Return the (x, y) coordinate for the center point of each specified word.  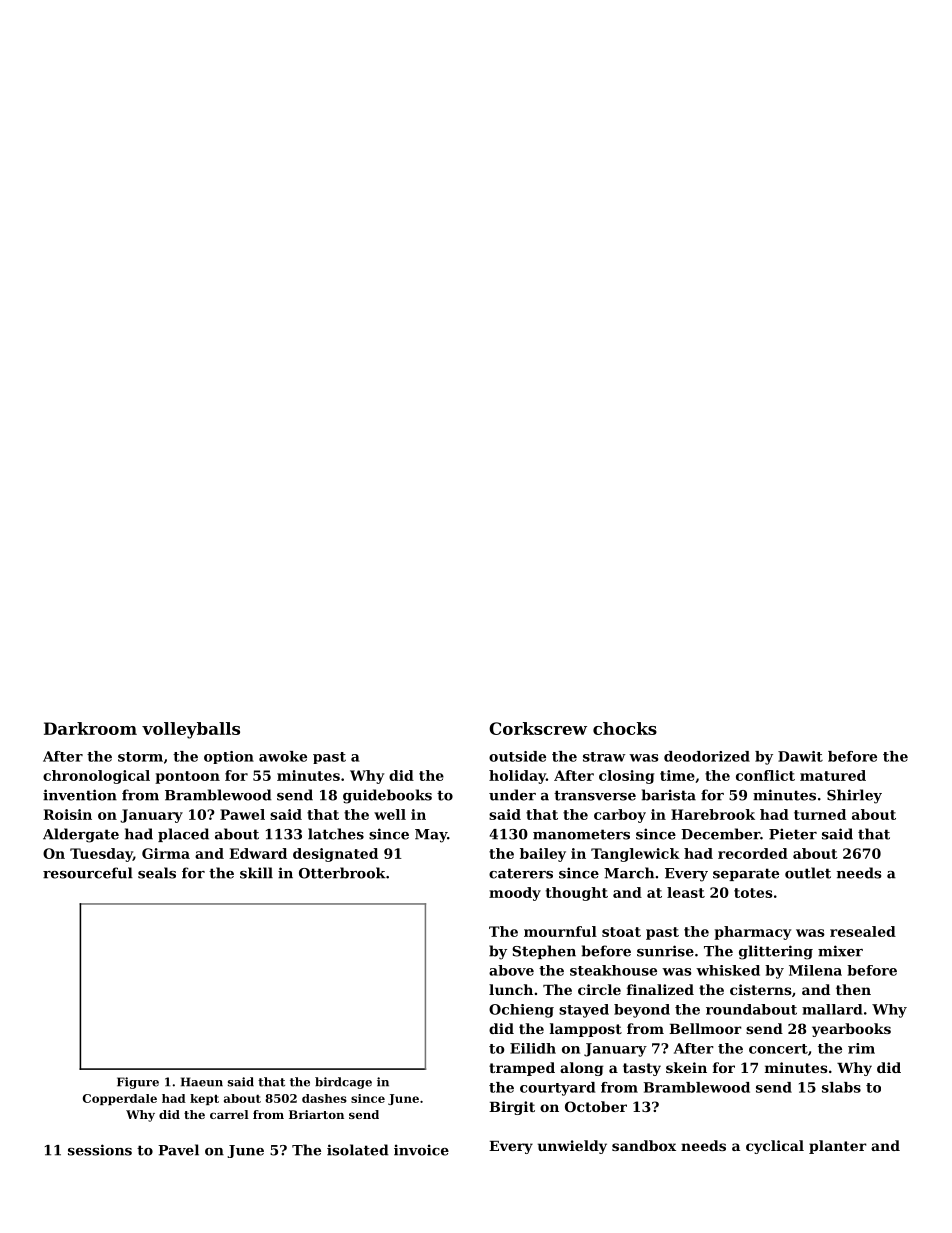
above (511, 970)
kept (204, 1099)
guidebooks (387, 796)
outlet (808, 873)
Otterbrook (342, 873)
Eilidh (533, 1048)
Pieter (793, 834)
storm (140, 757)
